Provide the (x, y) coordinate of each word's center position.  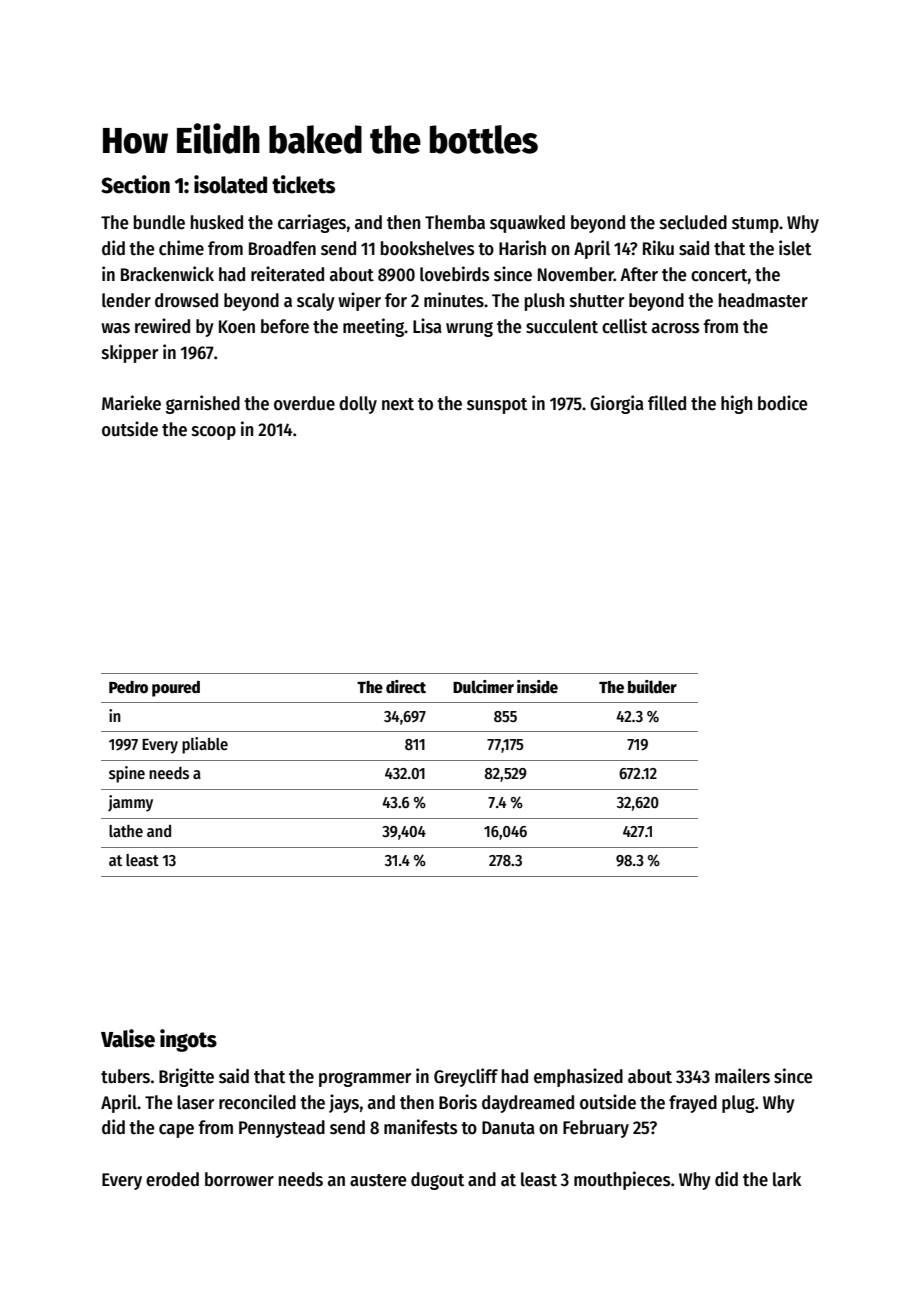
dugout (437, 1181)
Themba (455, 222)
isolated (230, 184)
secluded (693, 222)
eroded (172, 1179)
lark (787, 1179)
